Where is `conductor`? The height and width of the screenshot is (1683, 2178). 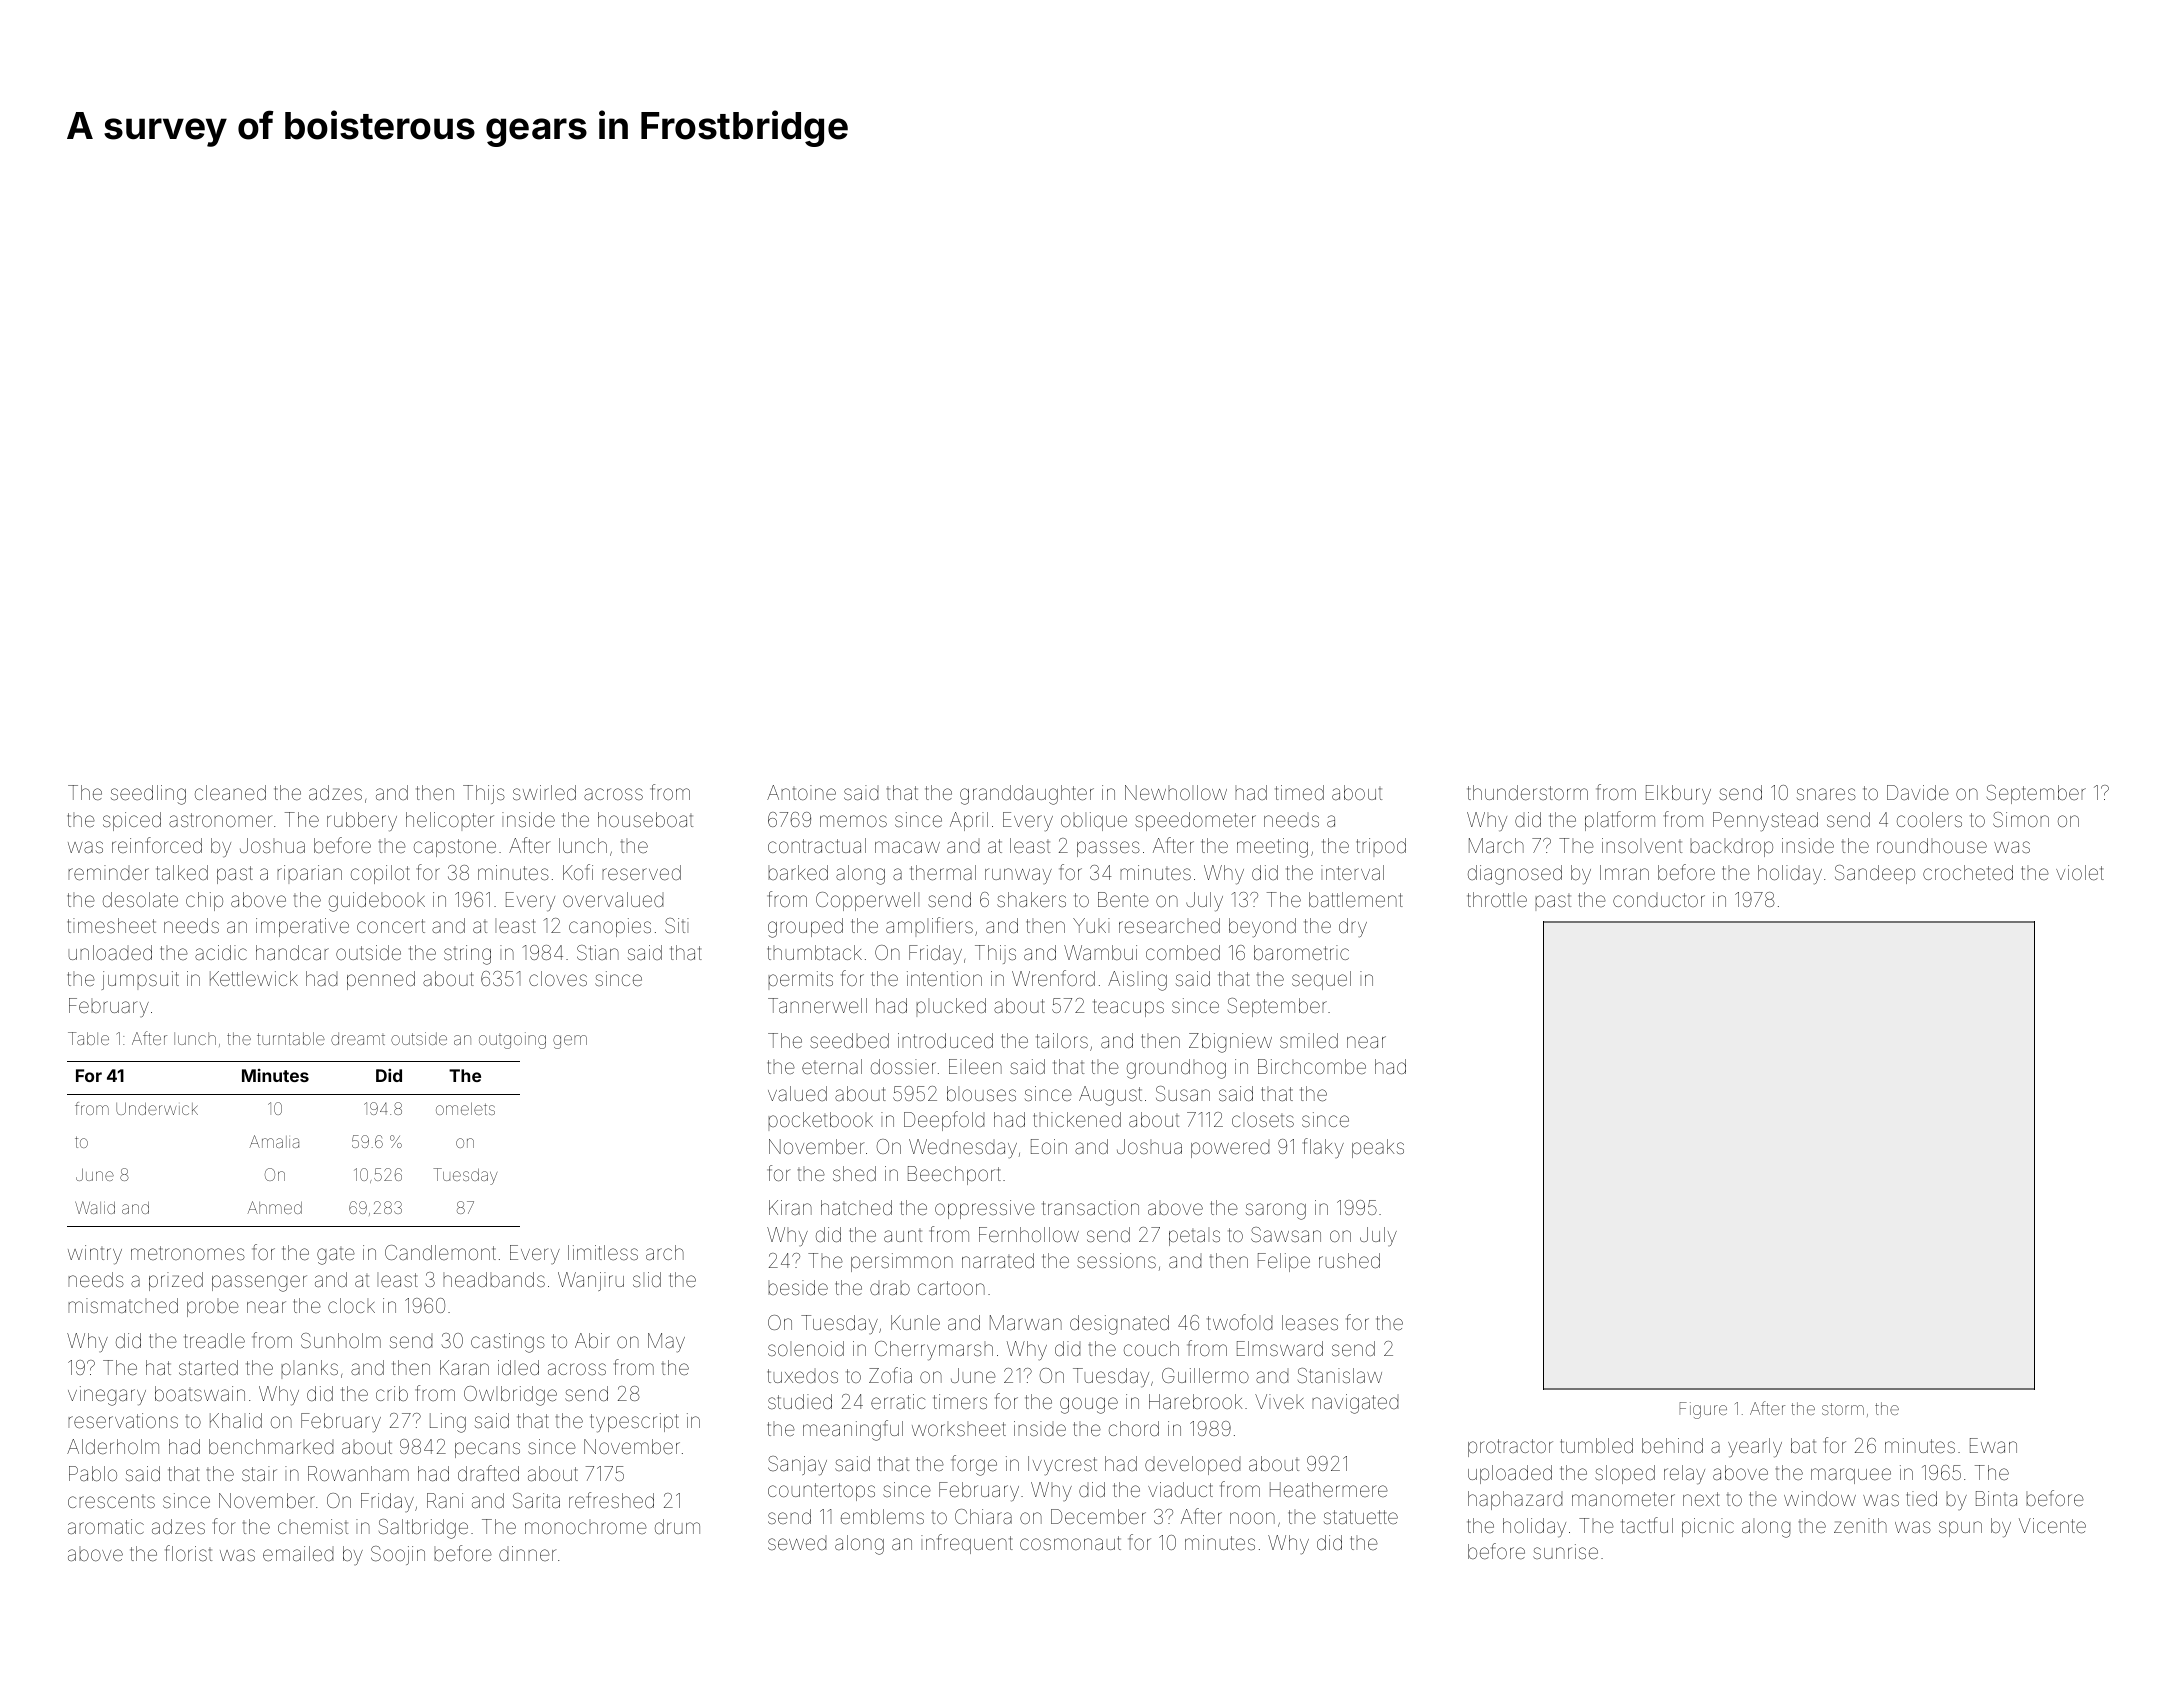
conductor is located at coordinates (1659, 900).
